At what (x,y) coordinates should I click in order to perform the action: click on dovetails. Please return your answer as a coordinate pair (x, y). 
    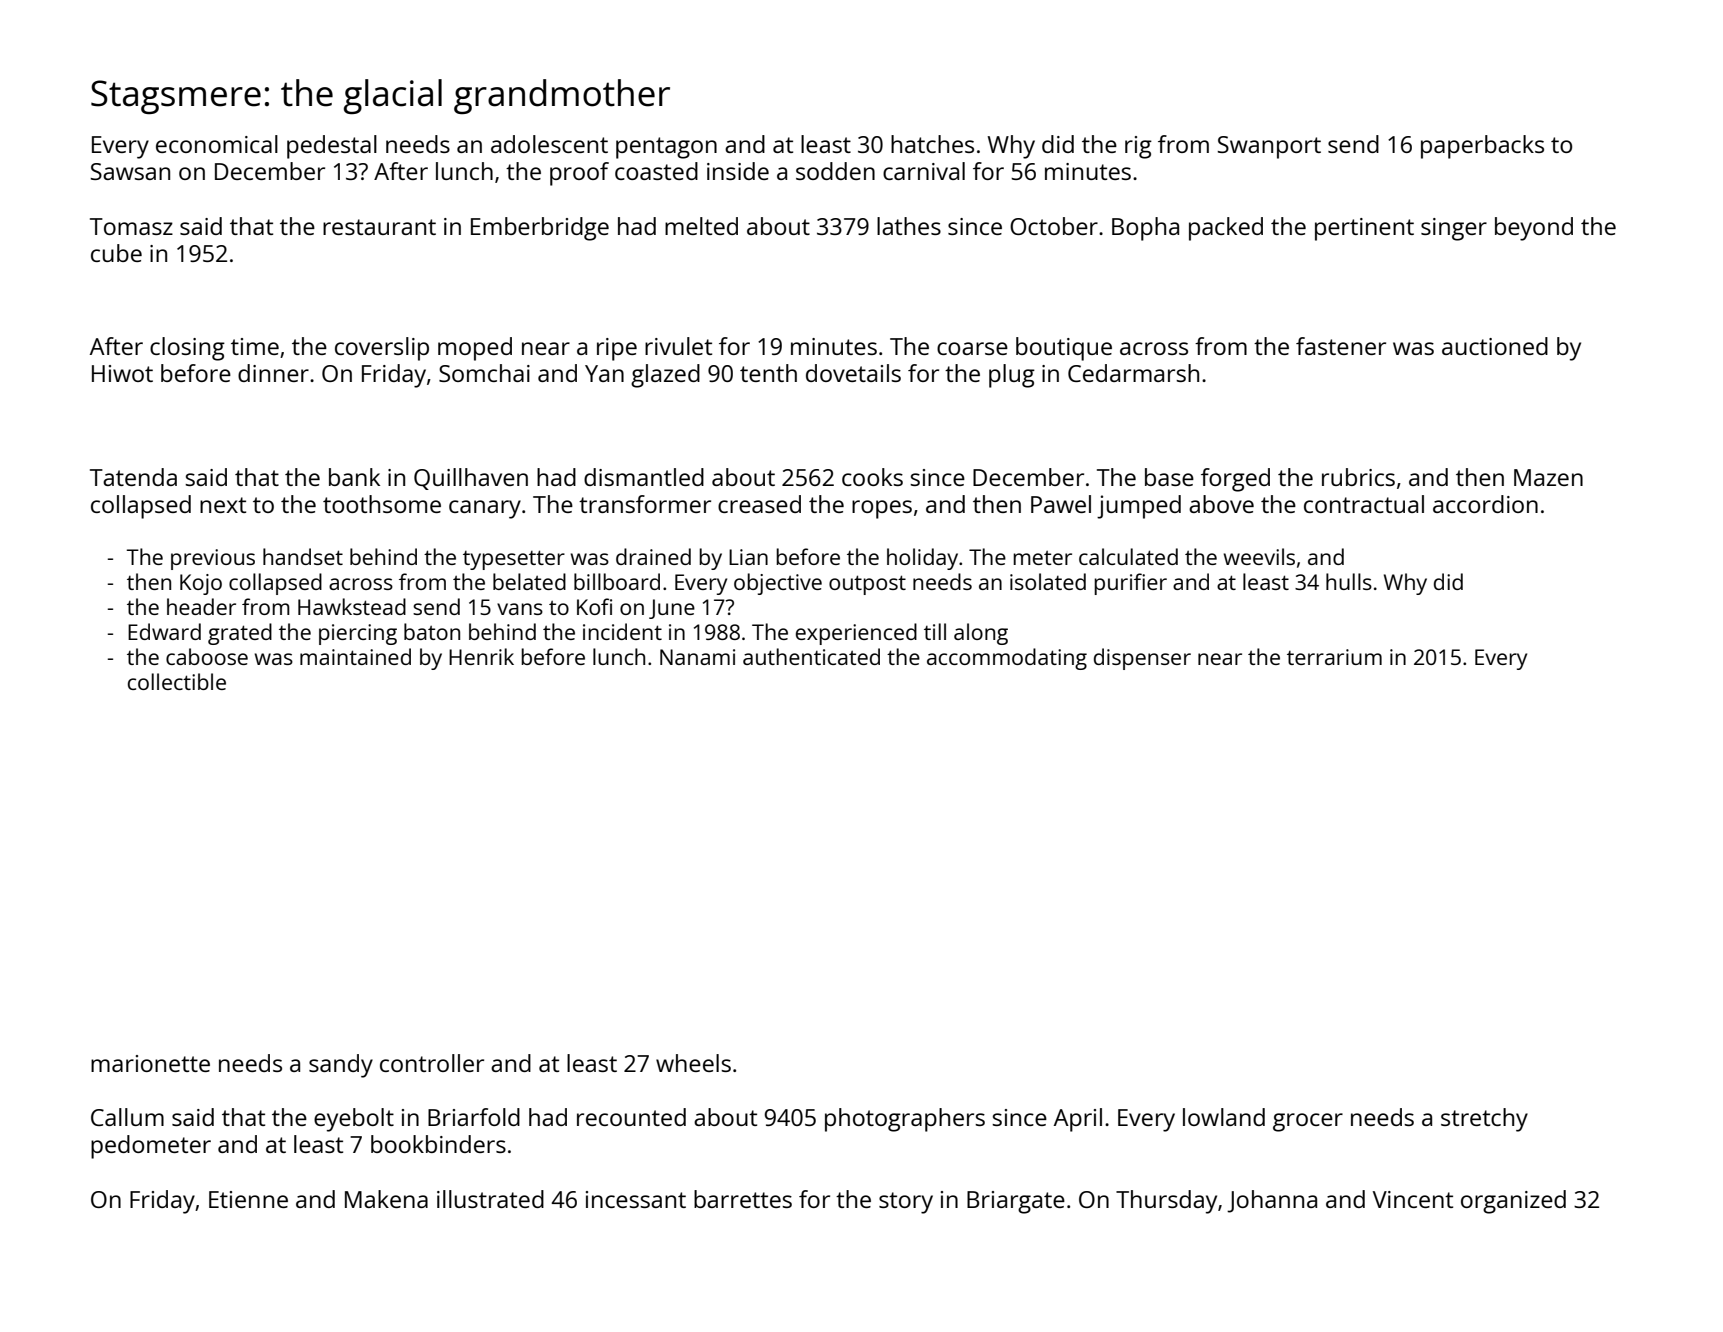
    Looking at the image, I should click on (853, 373).
